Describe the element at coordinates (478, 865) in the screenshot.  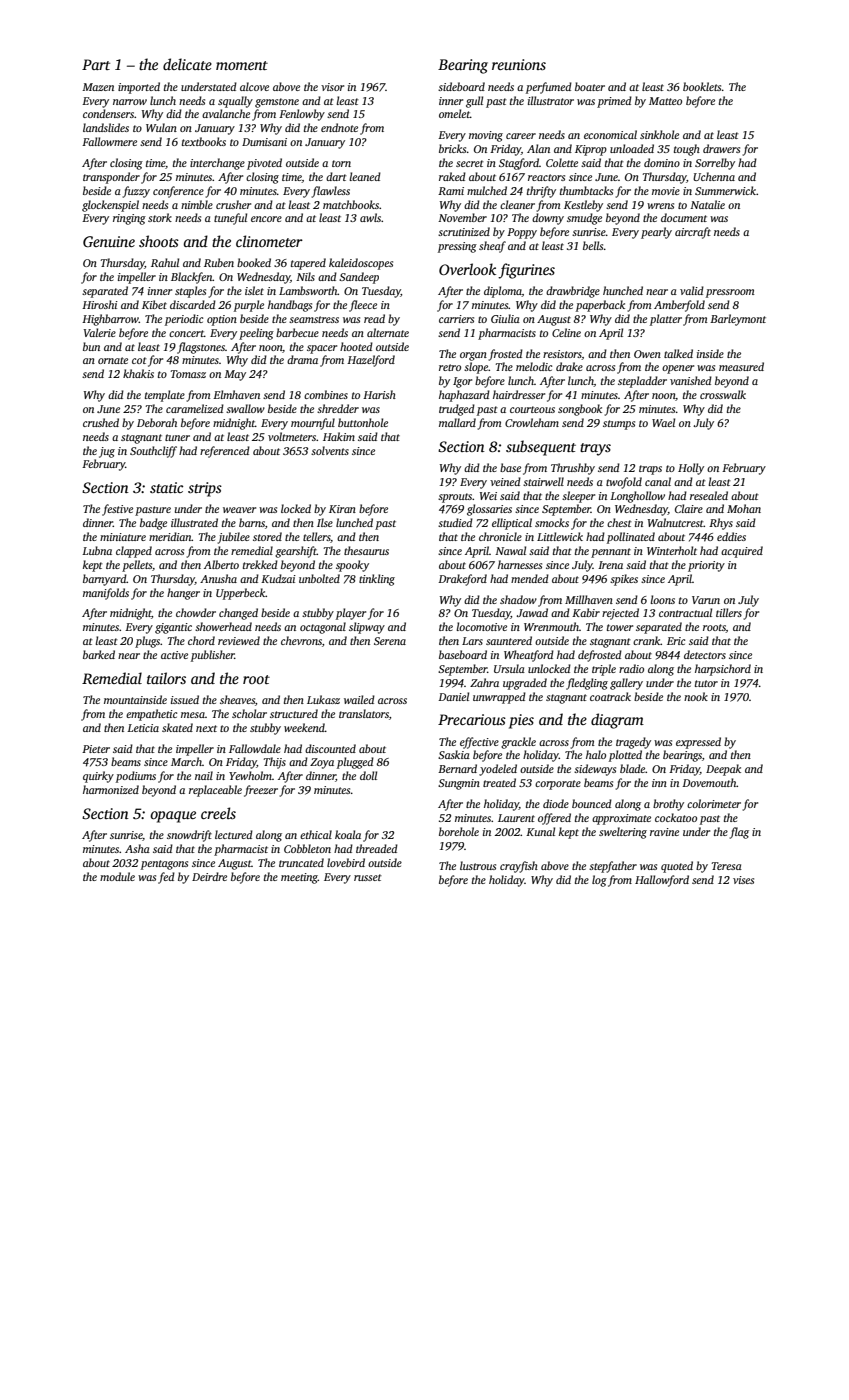
I see `lustrous` at that location.
